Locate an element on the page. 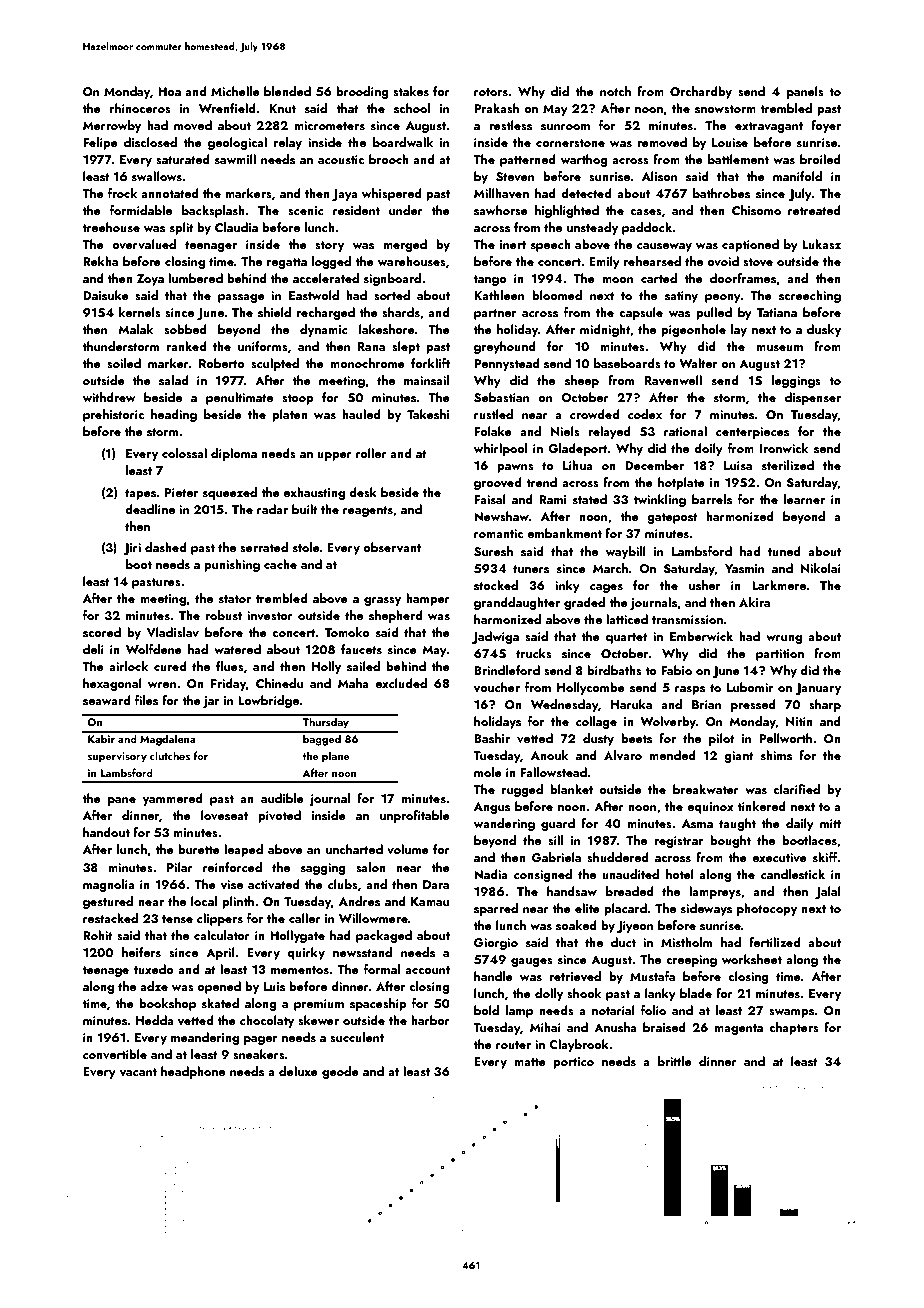  Tatiana is located at coordinates (777, 312).
